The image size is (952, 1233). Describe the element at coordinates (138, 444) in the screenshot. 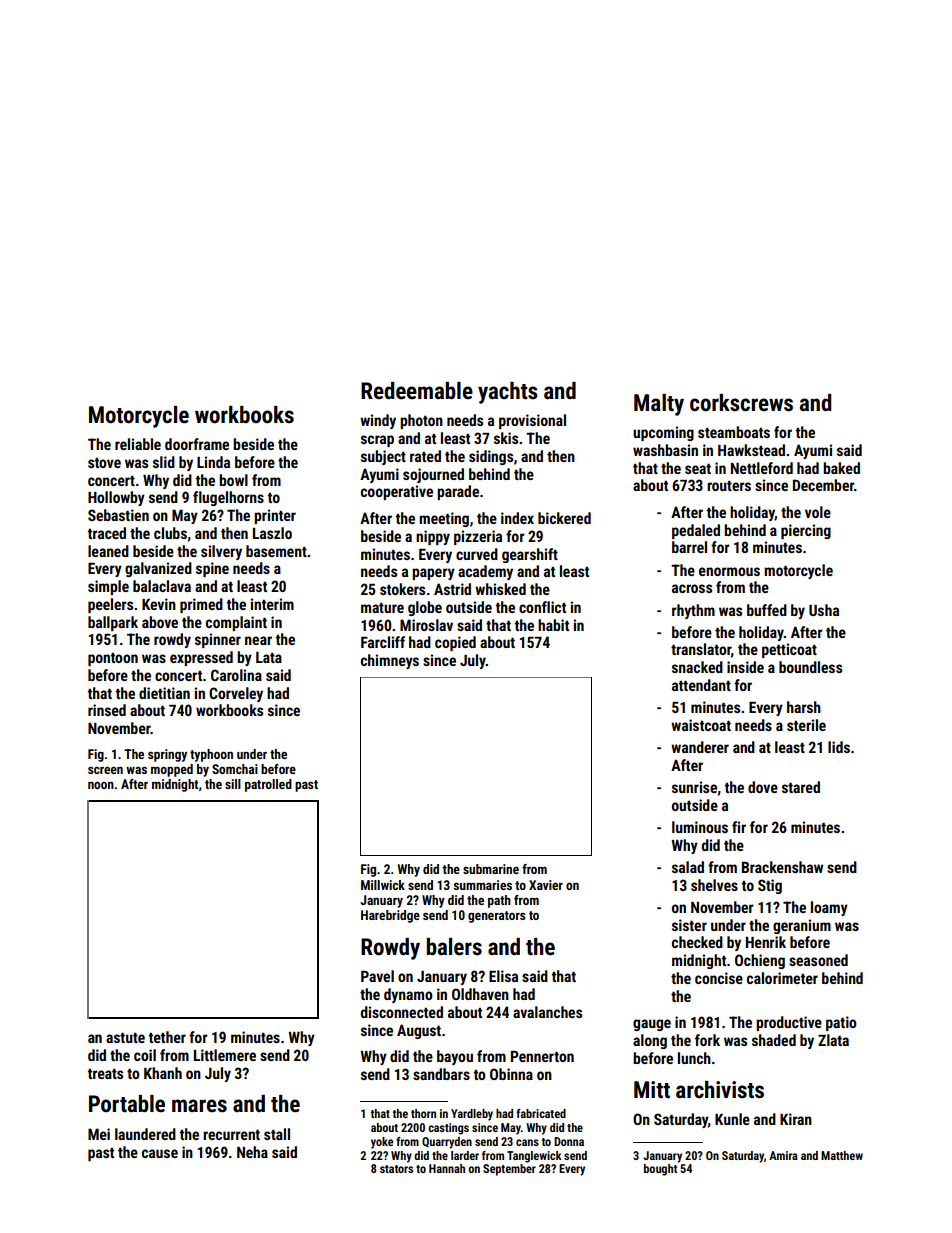

I see `reliable` at that location.
